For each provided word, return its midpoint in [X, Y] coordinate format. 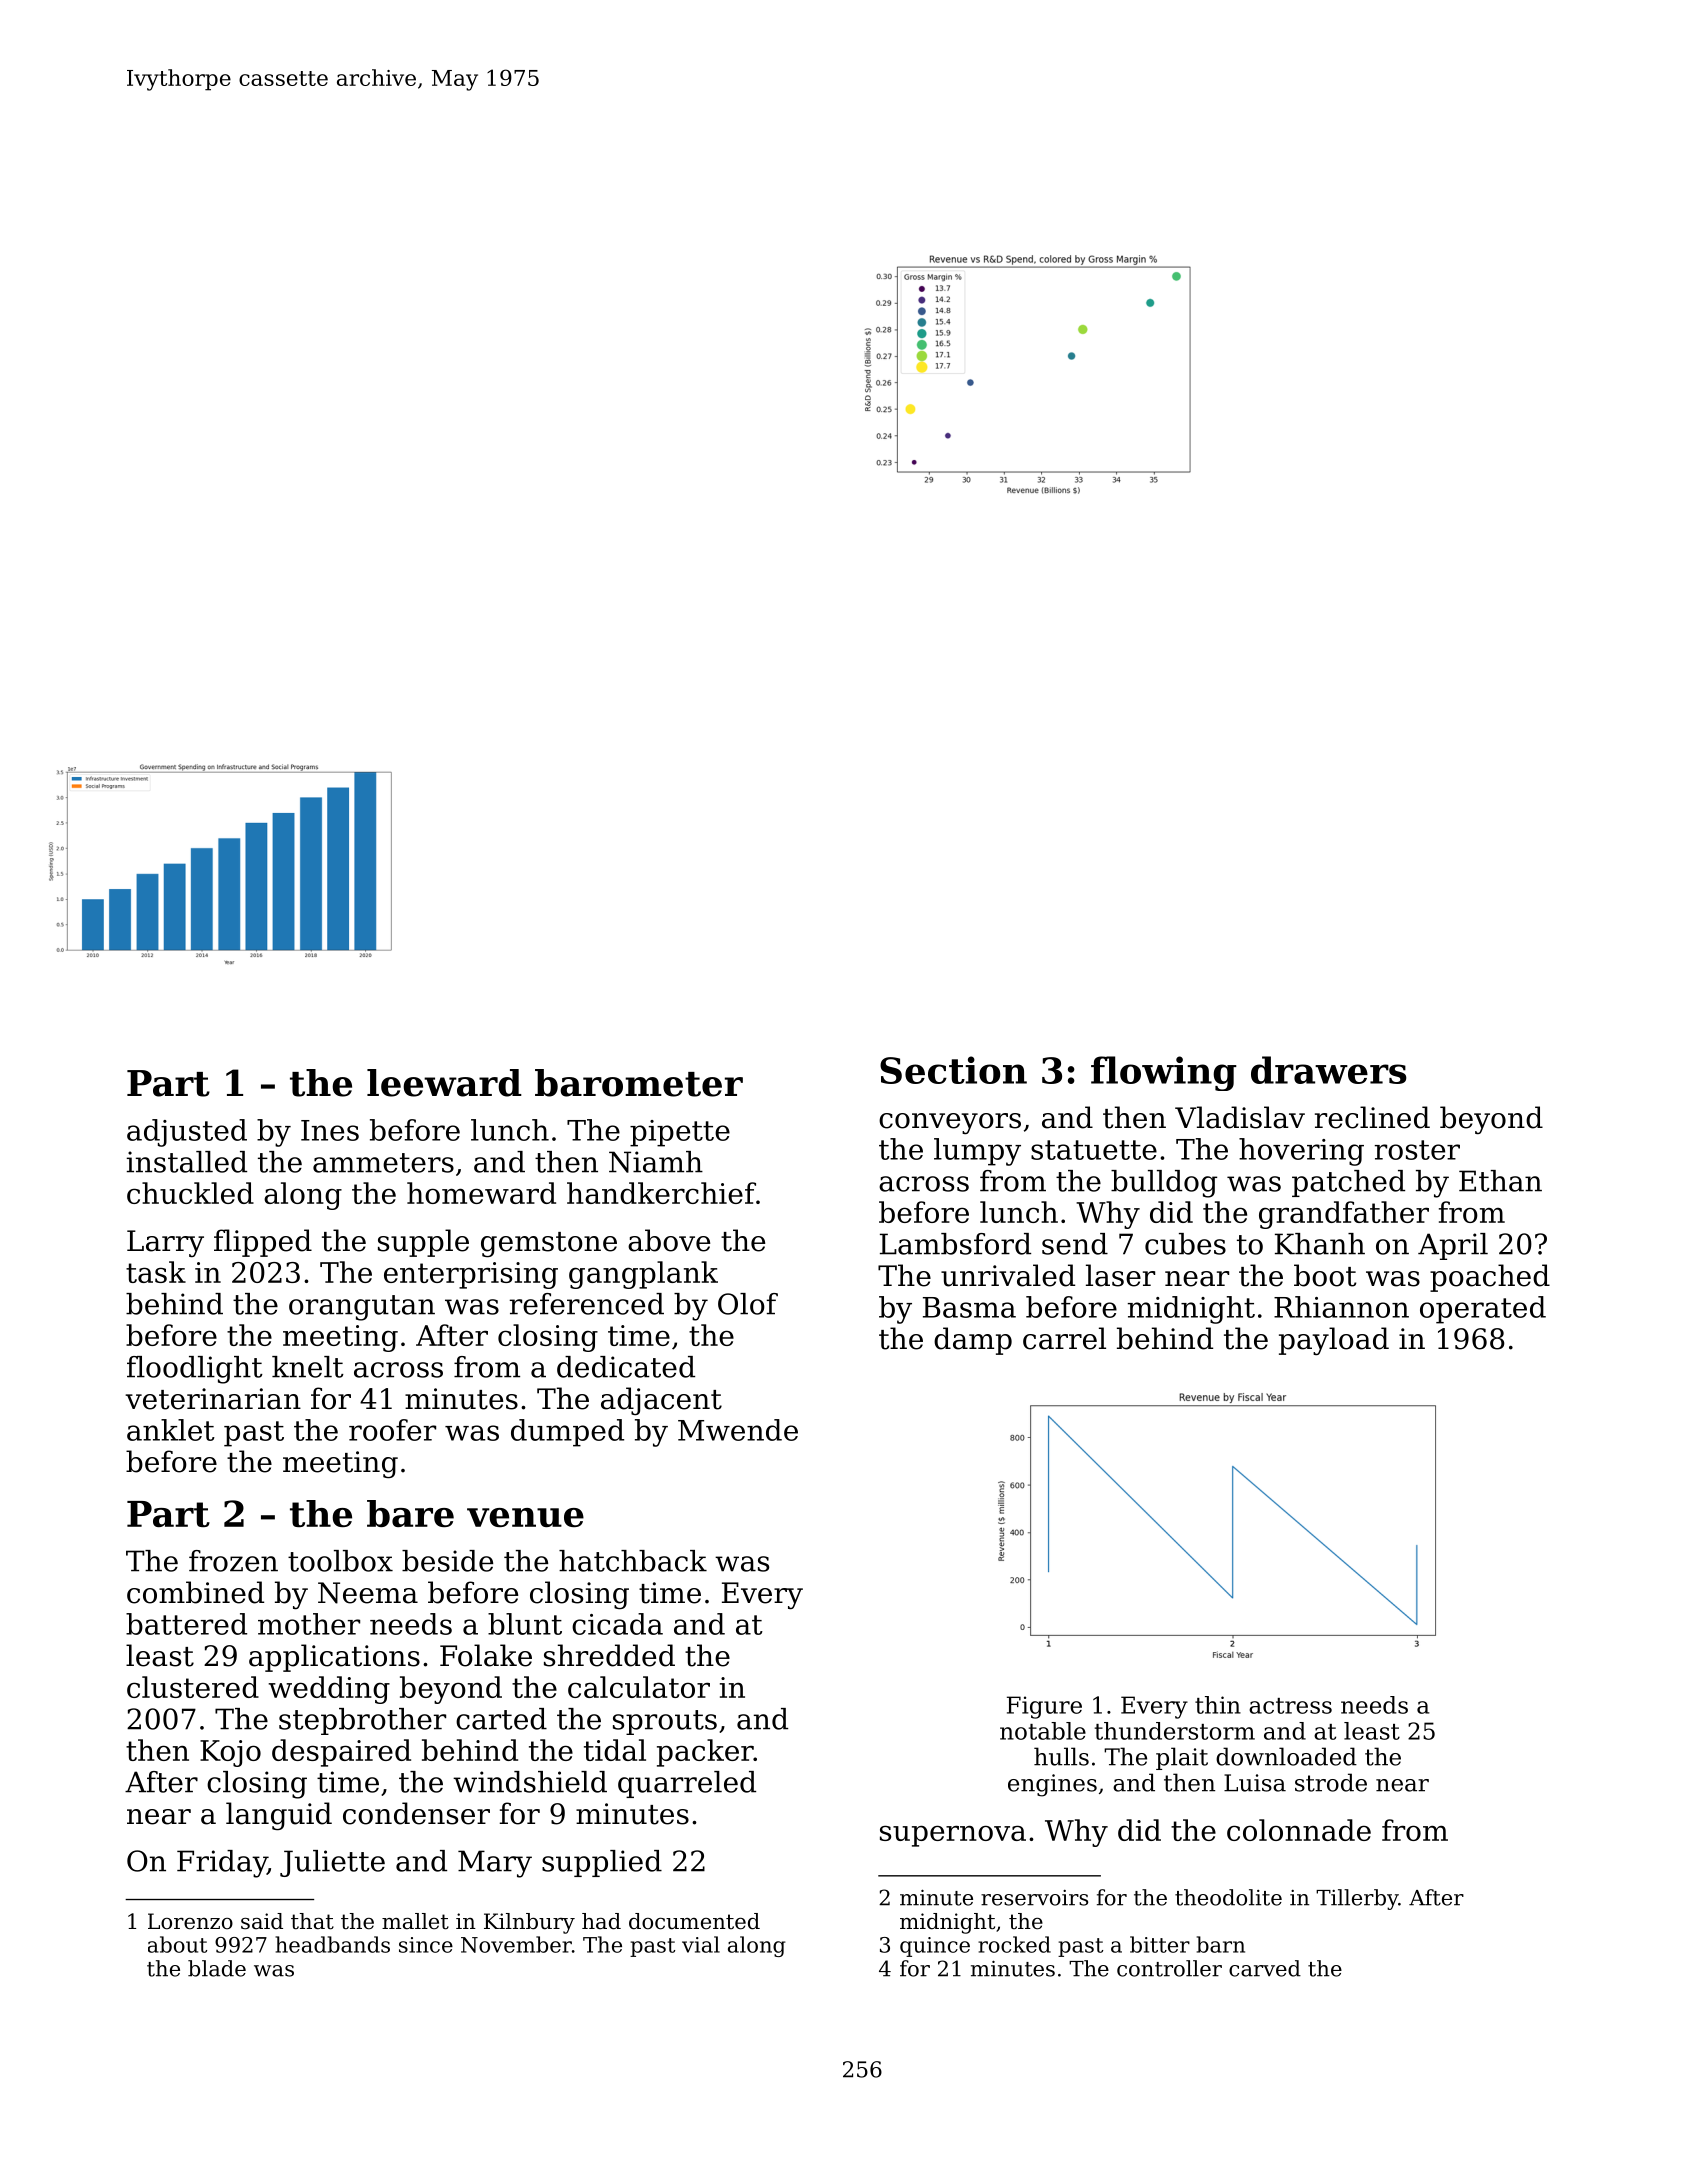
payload [1334, 1341]
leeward [444, 1083]
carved [1265, 1968]
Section [953, 1070]
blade [217, 1968]
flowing [1164, 1073]
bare [410, 1513]
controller [1169, 1968]
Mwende [738, 1430]
